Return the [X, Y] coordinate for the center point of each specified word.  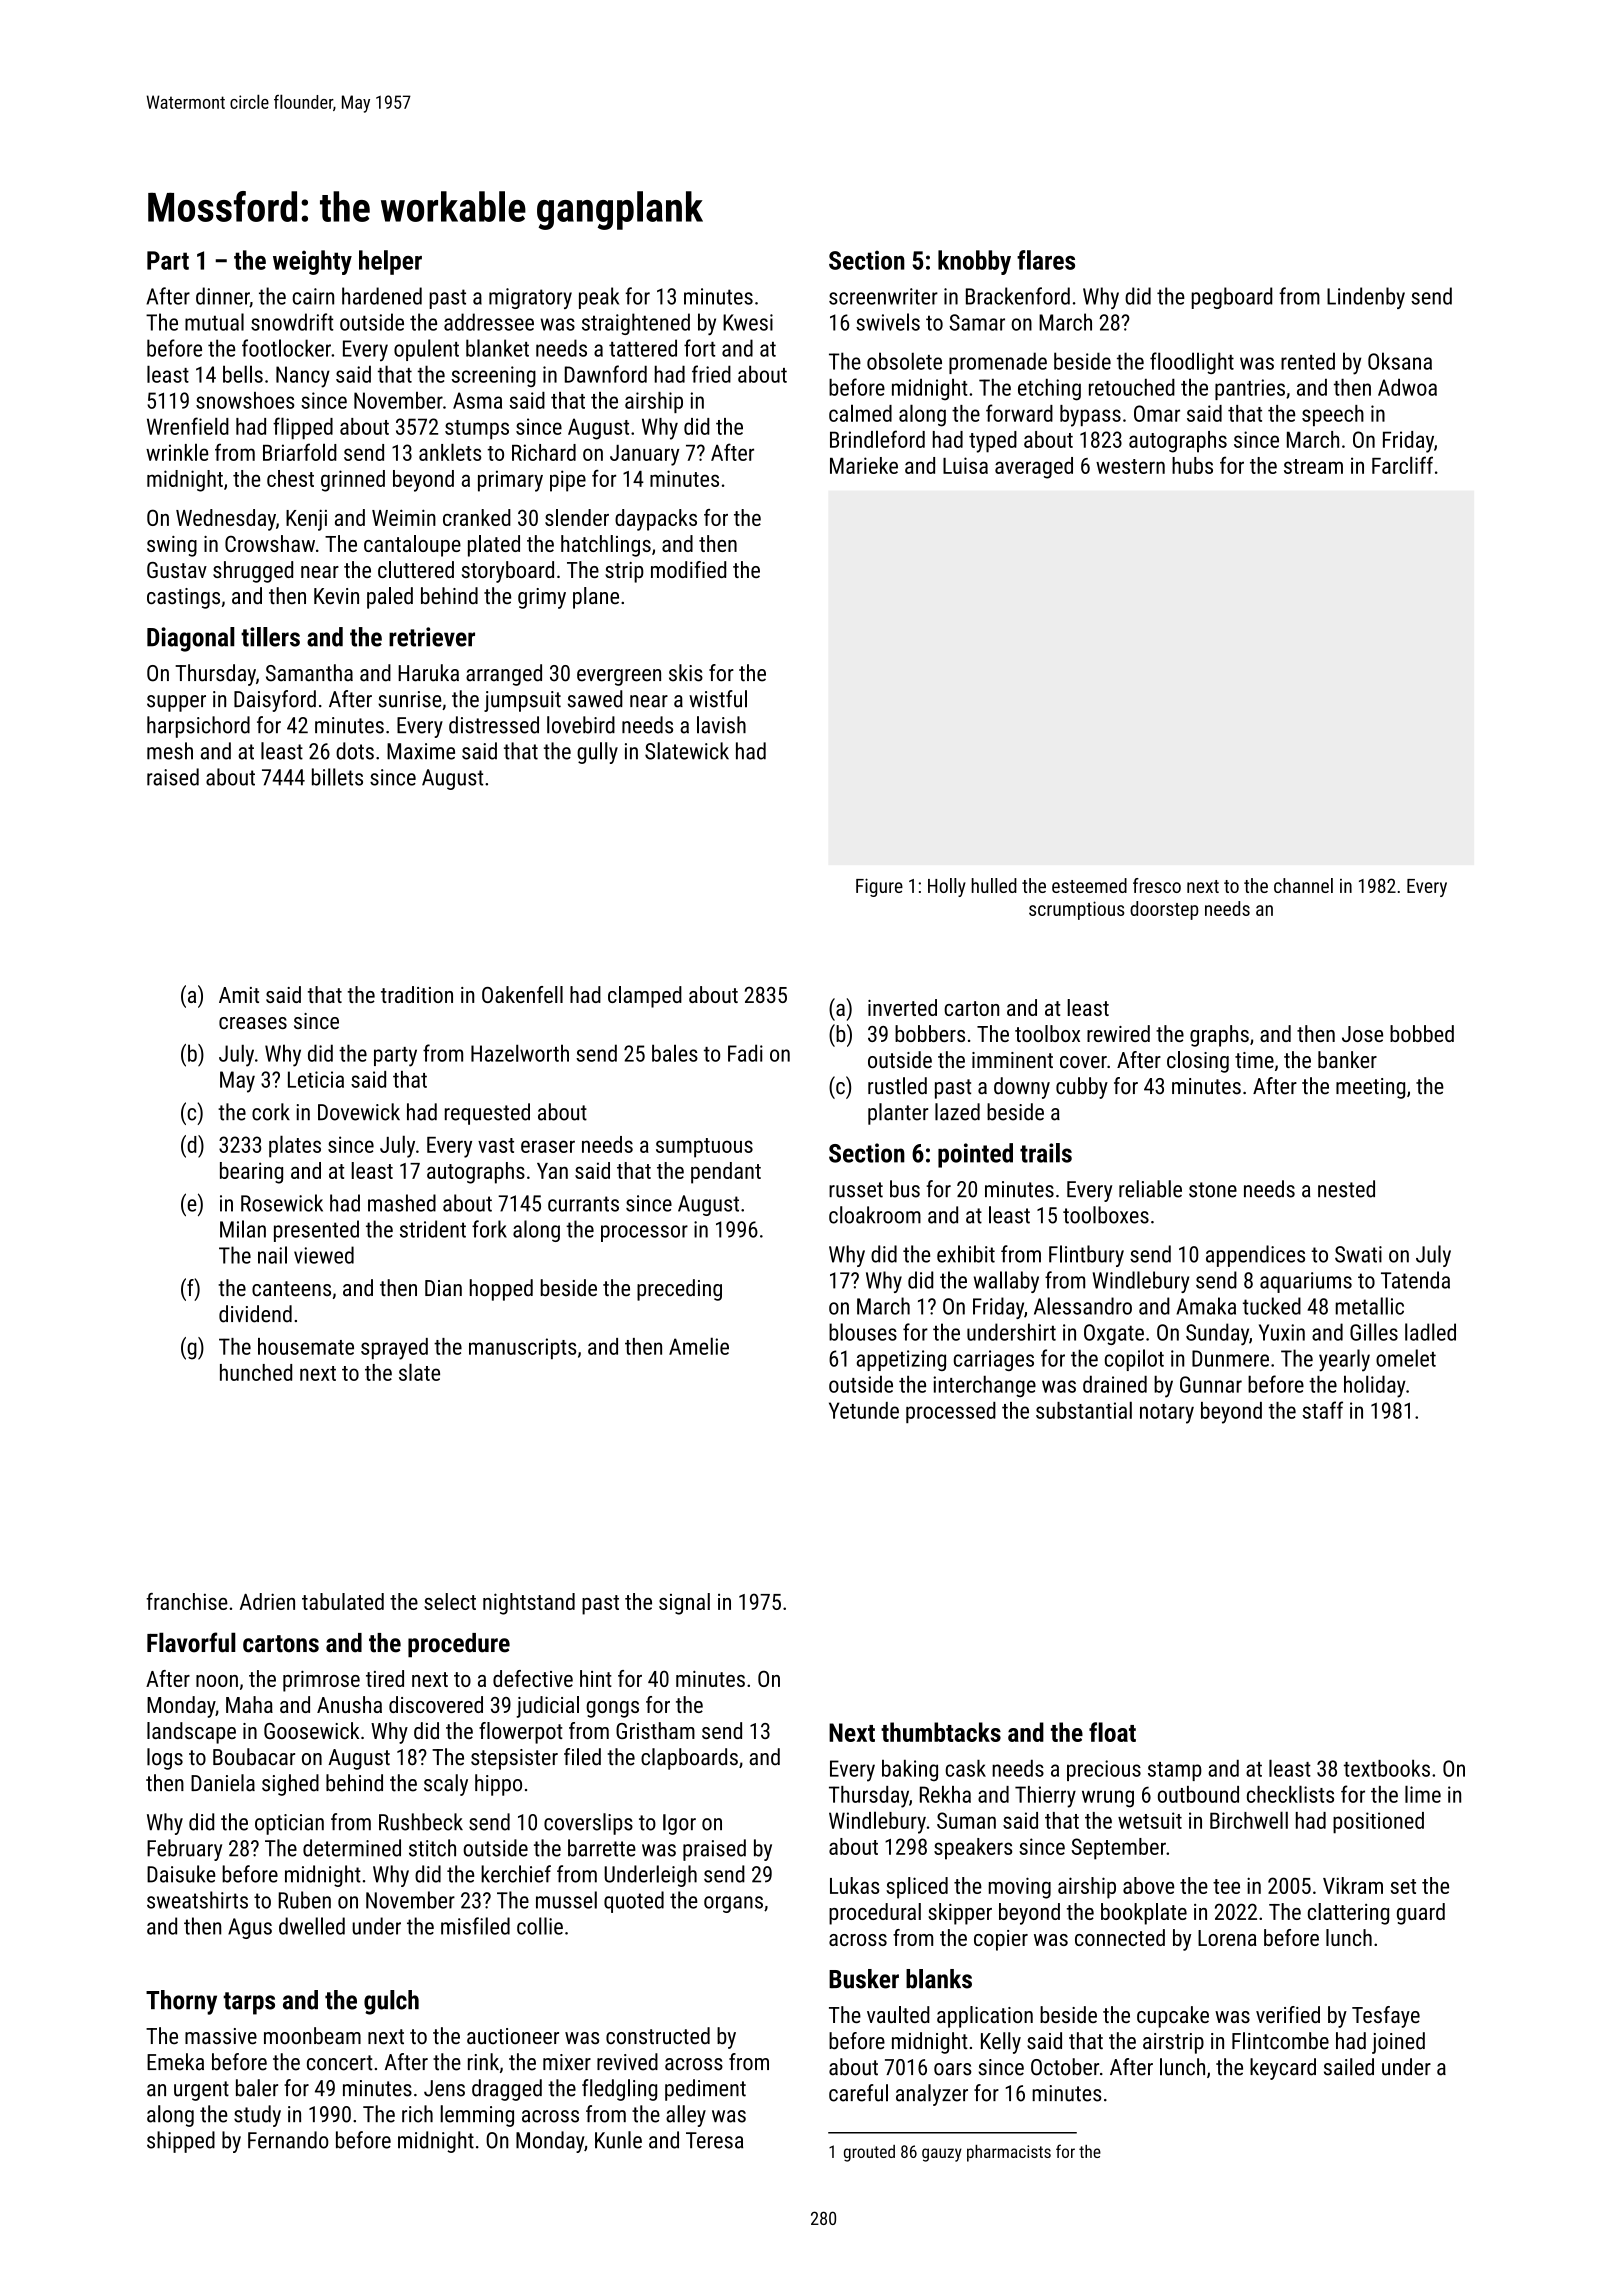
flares [1046, 260]
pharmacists [1009, 2153]
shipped [181, 2142]
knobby [974, 262]
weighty [312, 262]
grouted [869, 2153]
